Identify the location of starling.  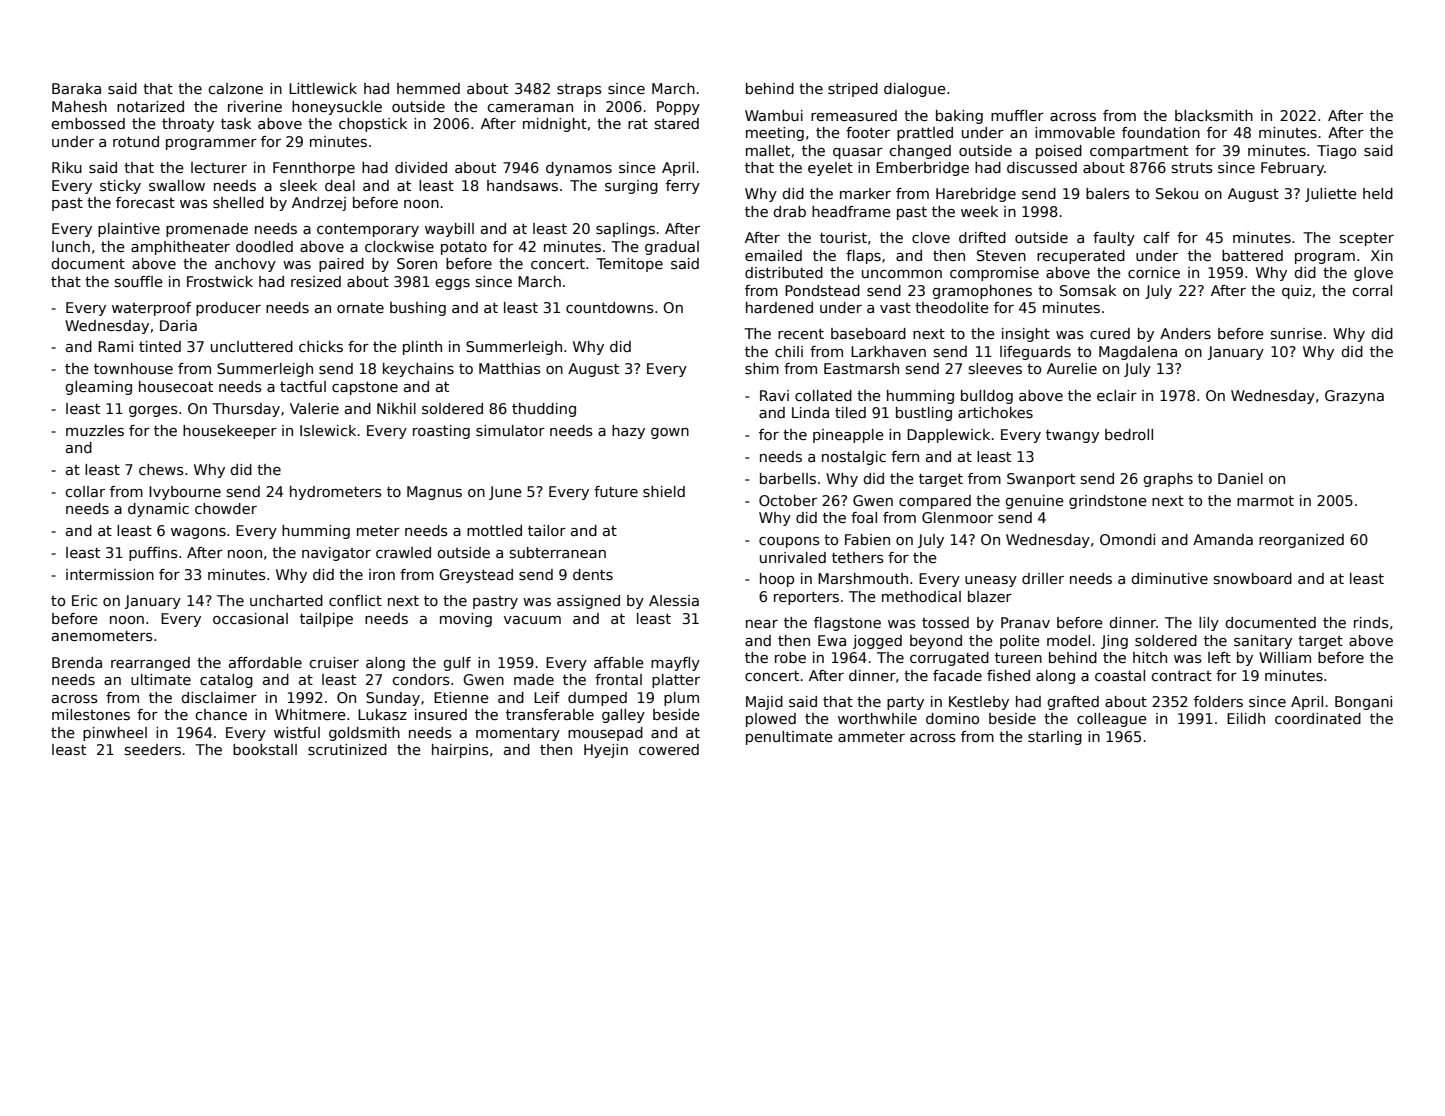
(1055, 738).
